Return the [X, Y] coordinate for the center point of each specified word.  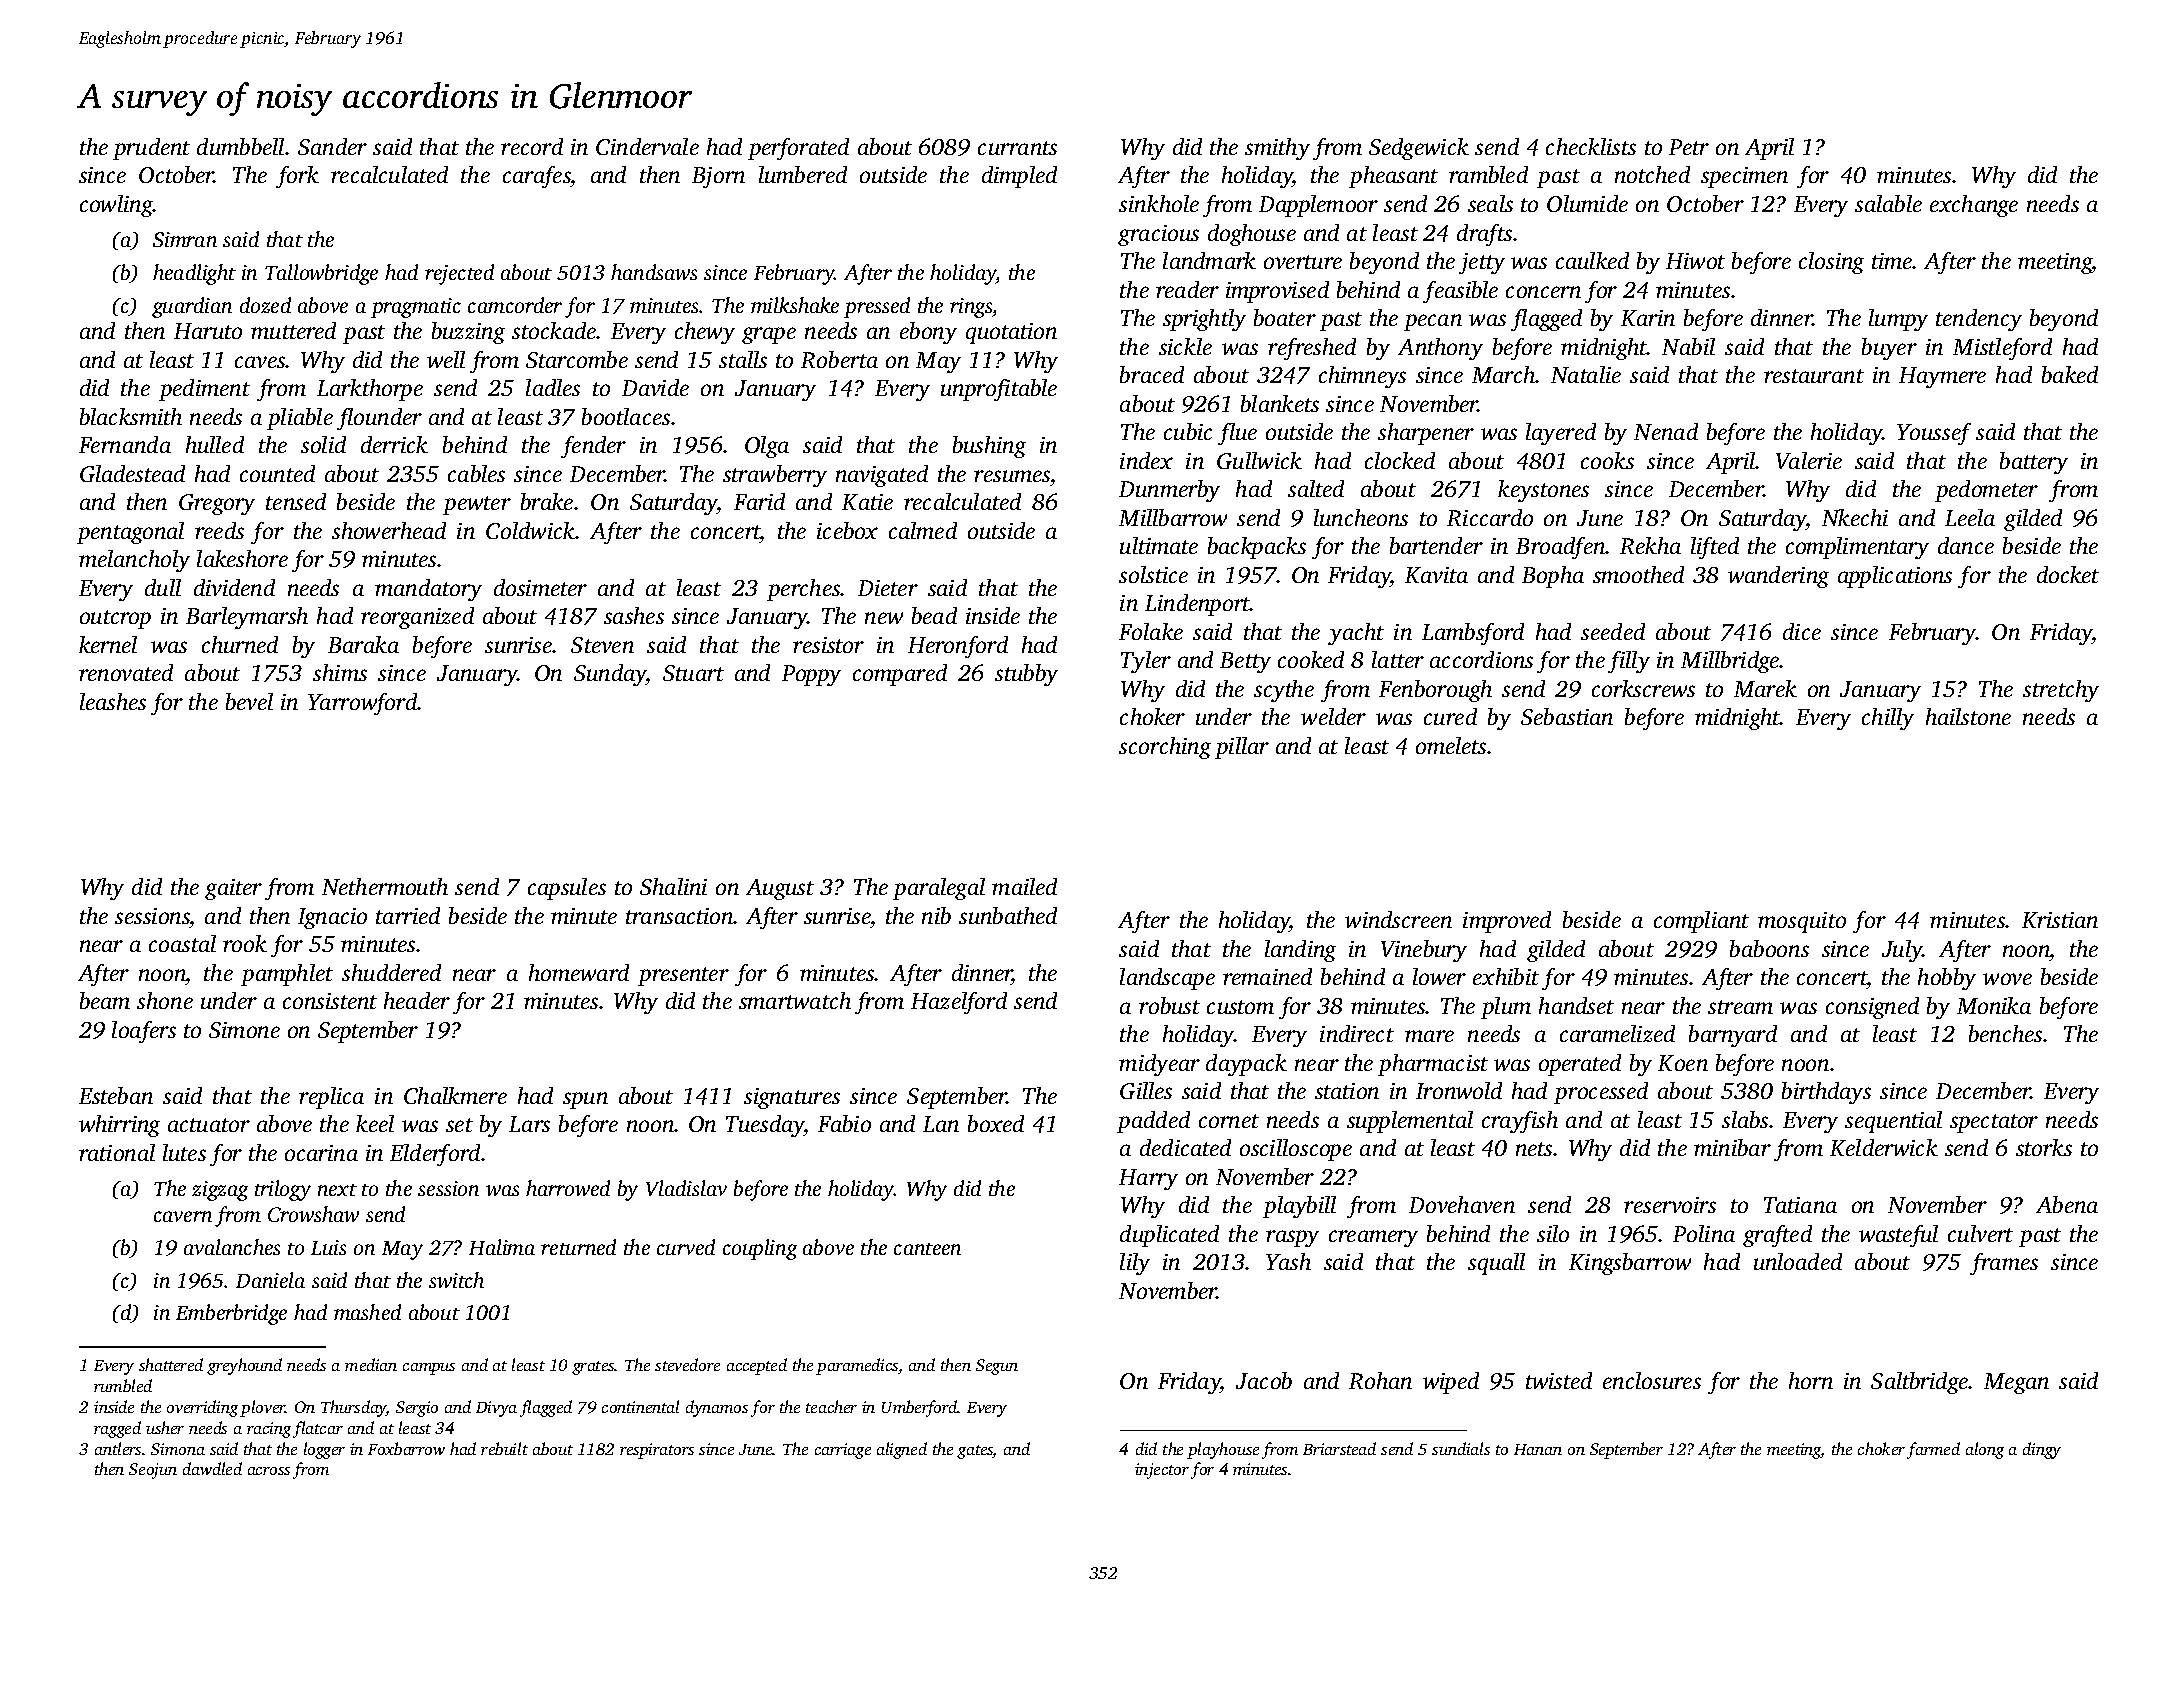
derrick [394, 444]
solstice [1153, 574]
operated [1580, 1065]
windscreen [1398, 919]
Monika [1994, 1005]
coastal [182, 943]
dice [1802, 631]
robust [1169, 1005]
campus [429, 1369]
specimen [1744, 177]
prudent [151, 149]
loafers [144, 1032]
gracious [1158, 235]
